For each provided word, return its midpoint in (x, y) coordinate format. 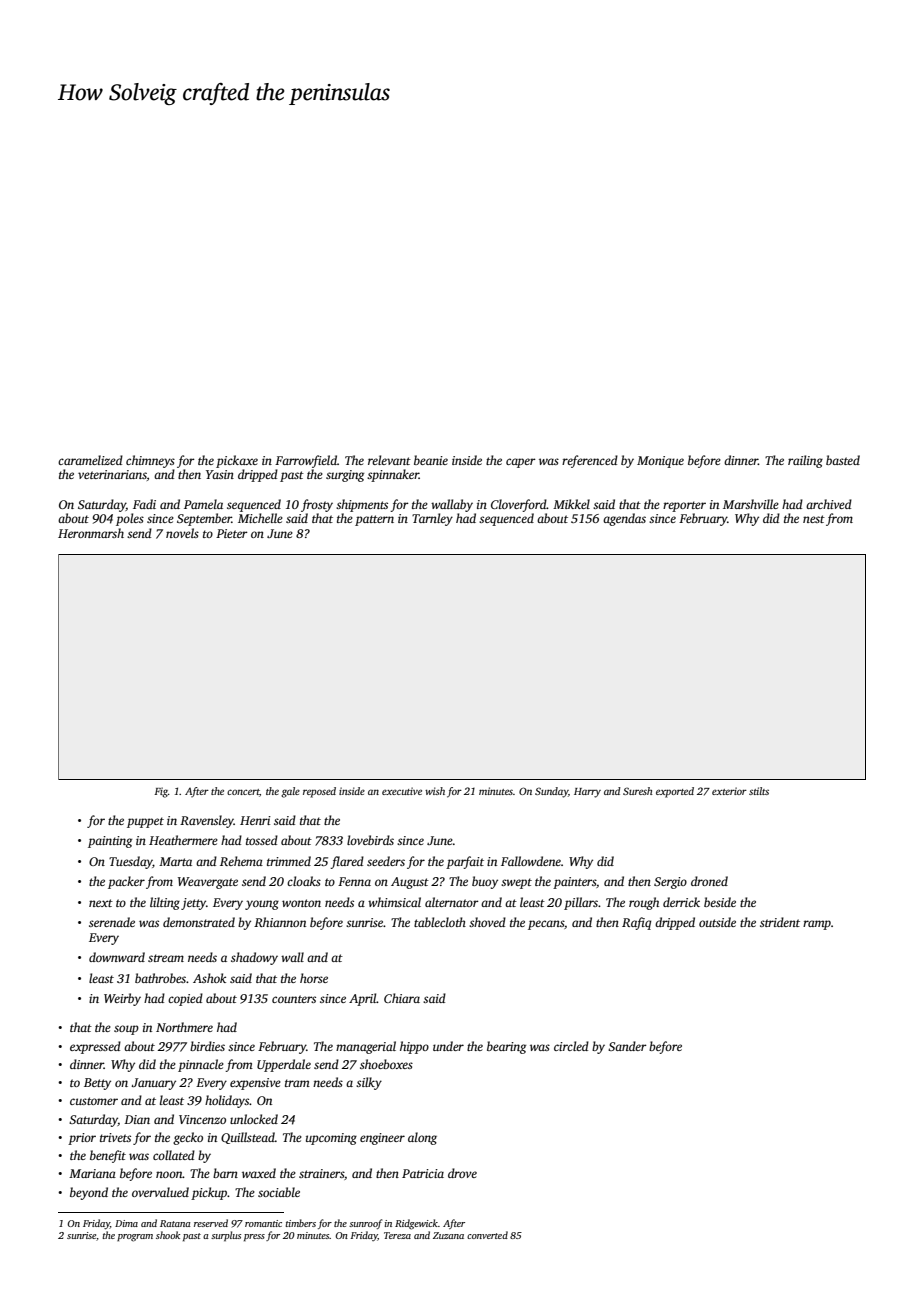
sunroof (365, 1224)
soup (126, 1030)
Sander (627, 1046)
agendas (624, 519)
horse (314, 978)
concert (243, 793)
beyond (89, 1193)
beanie (431, 460)
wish (435, 791)
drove (462, 1173)
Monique (660, 462)
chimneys (150, 461)
